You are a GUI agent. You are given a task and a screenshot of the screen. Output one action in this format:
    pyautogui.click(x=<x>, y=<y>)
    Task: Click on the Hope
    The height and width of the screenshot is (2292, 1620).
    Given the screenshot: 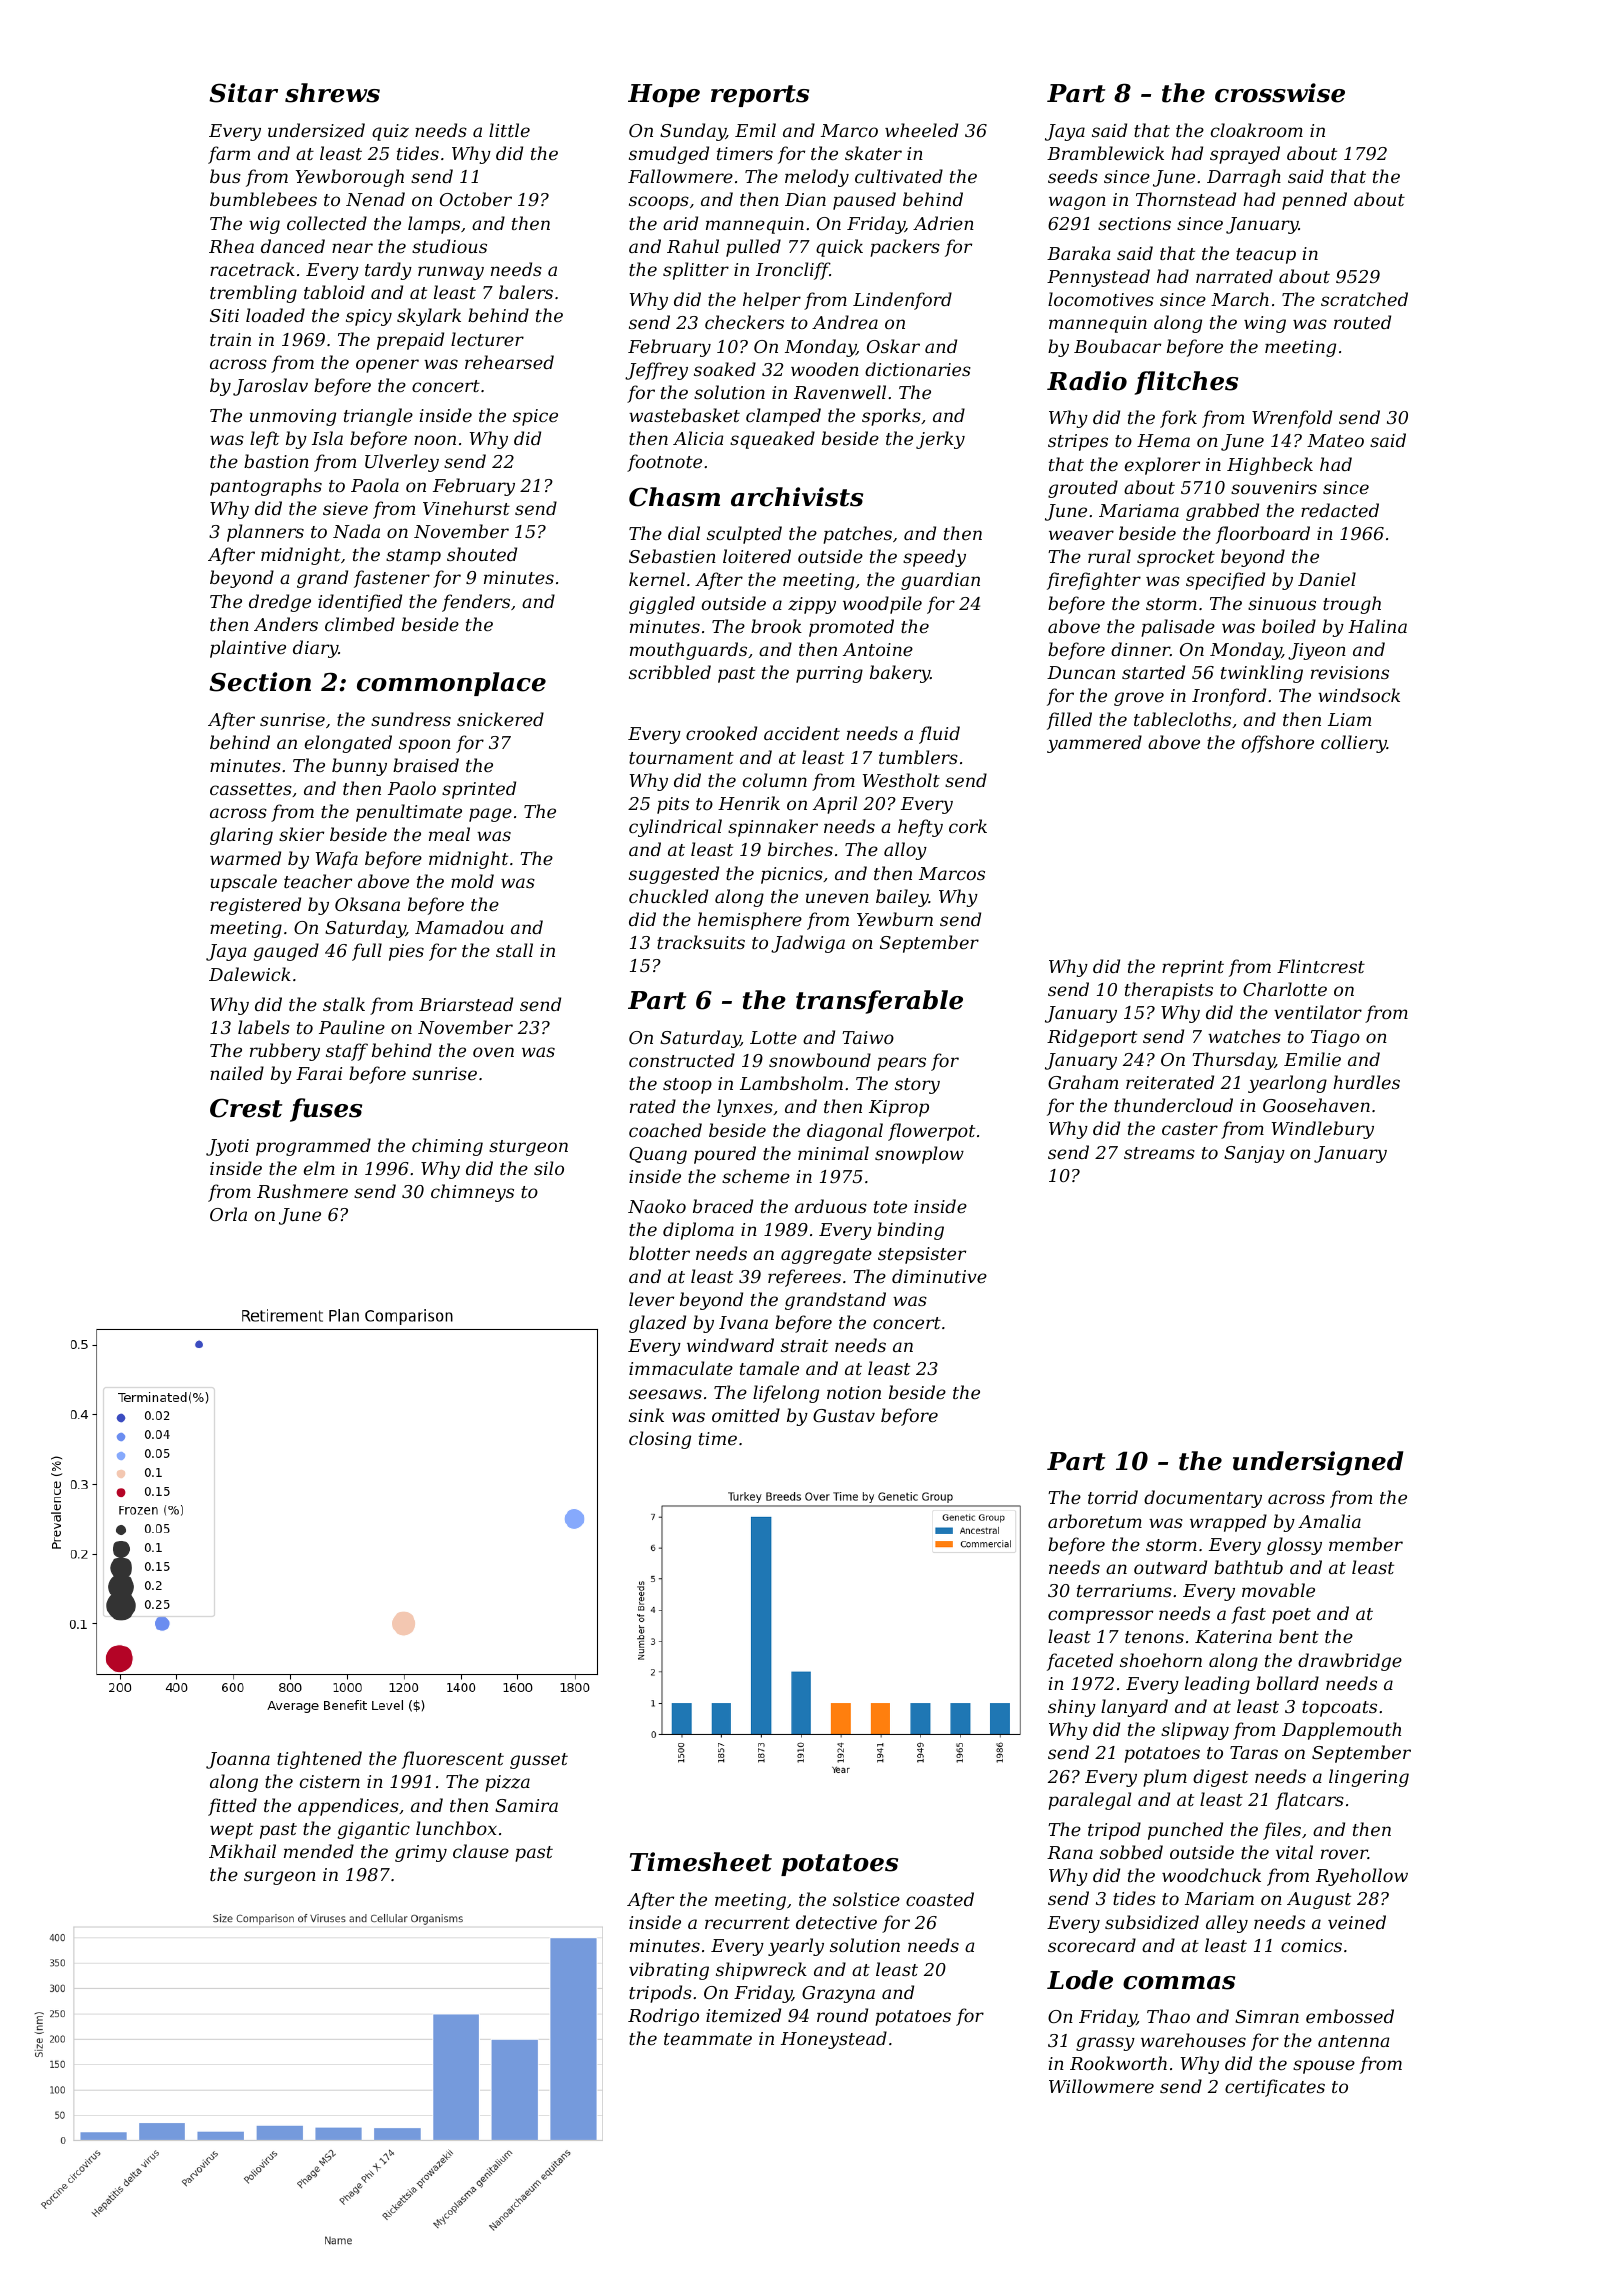 What is the action you would take?
    pyautogui.click(x=664, y=95)
